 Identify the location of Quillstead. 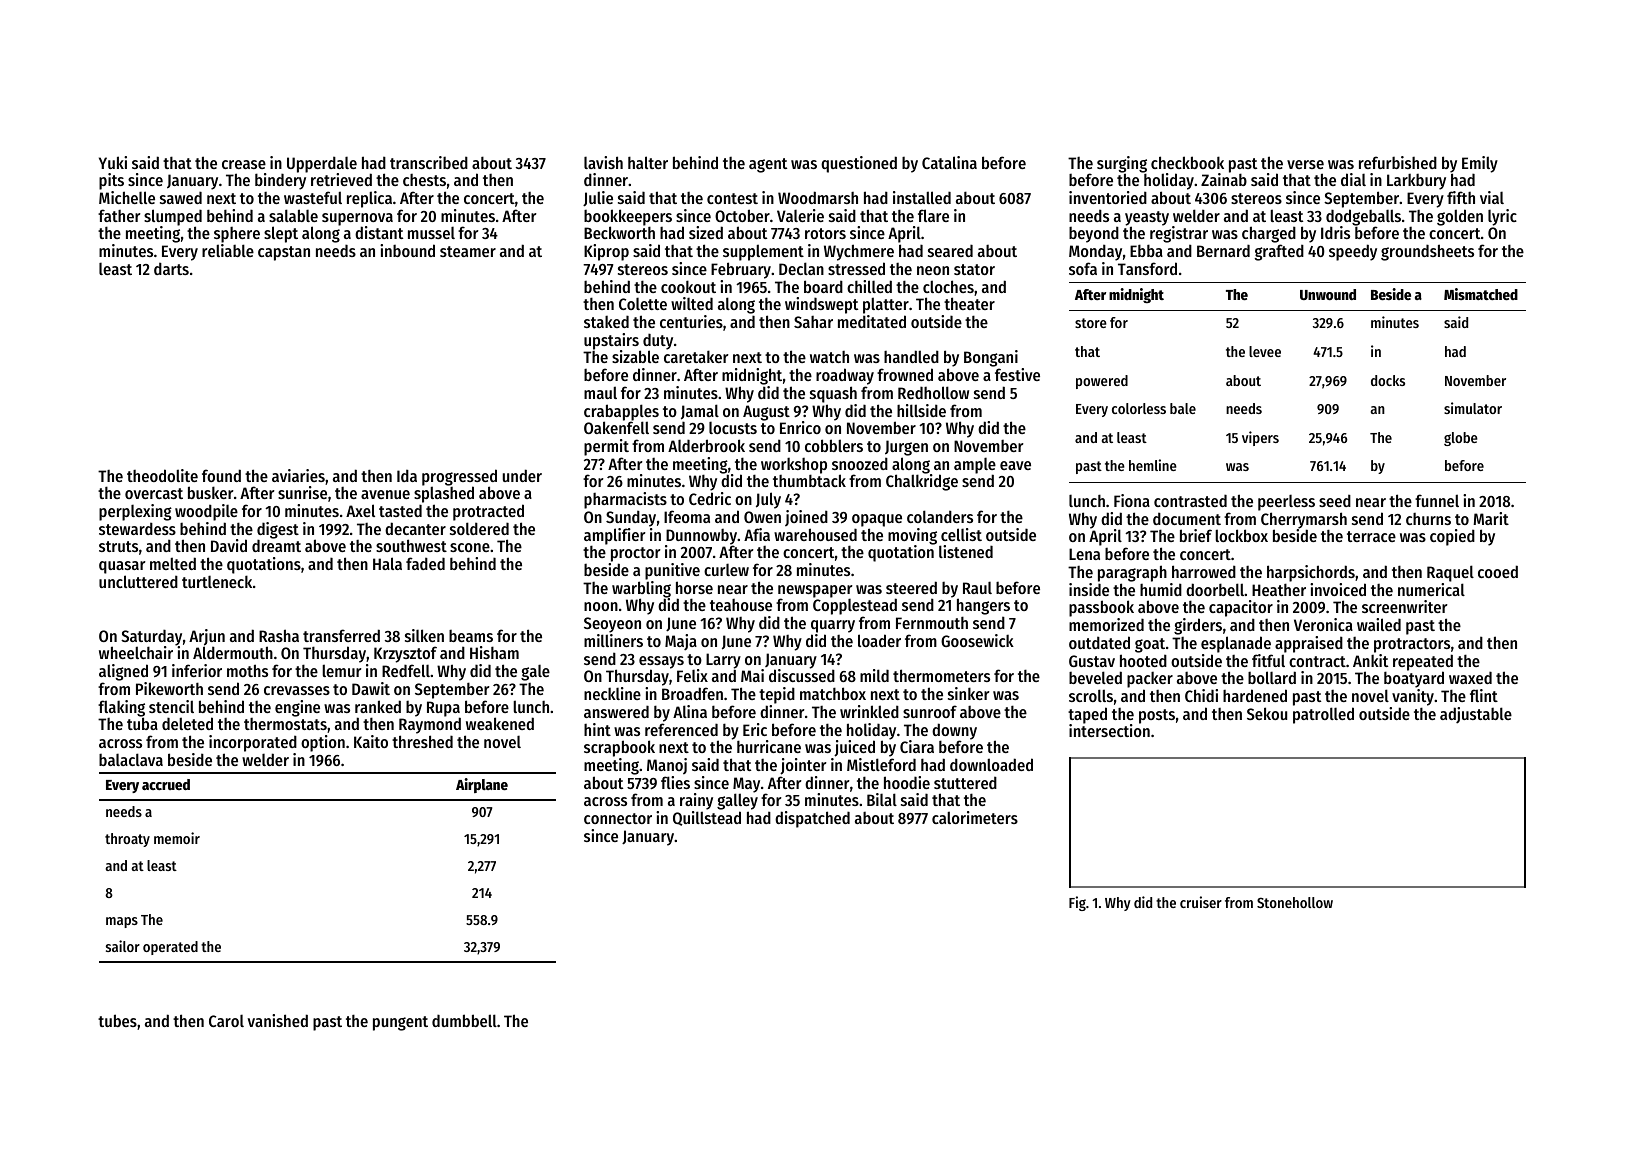
(707, 818).
